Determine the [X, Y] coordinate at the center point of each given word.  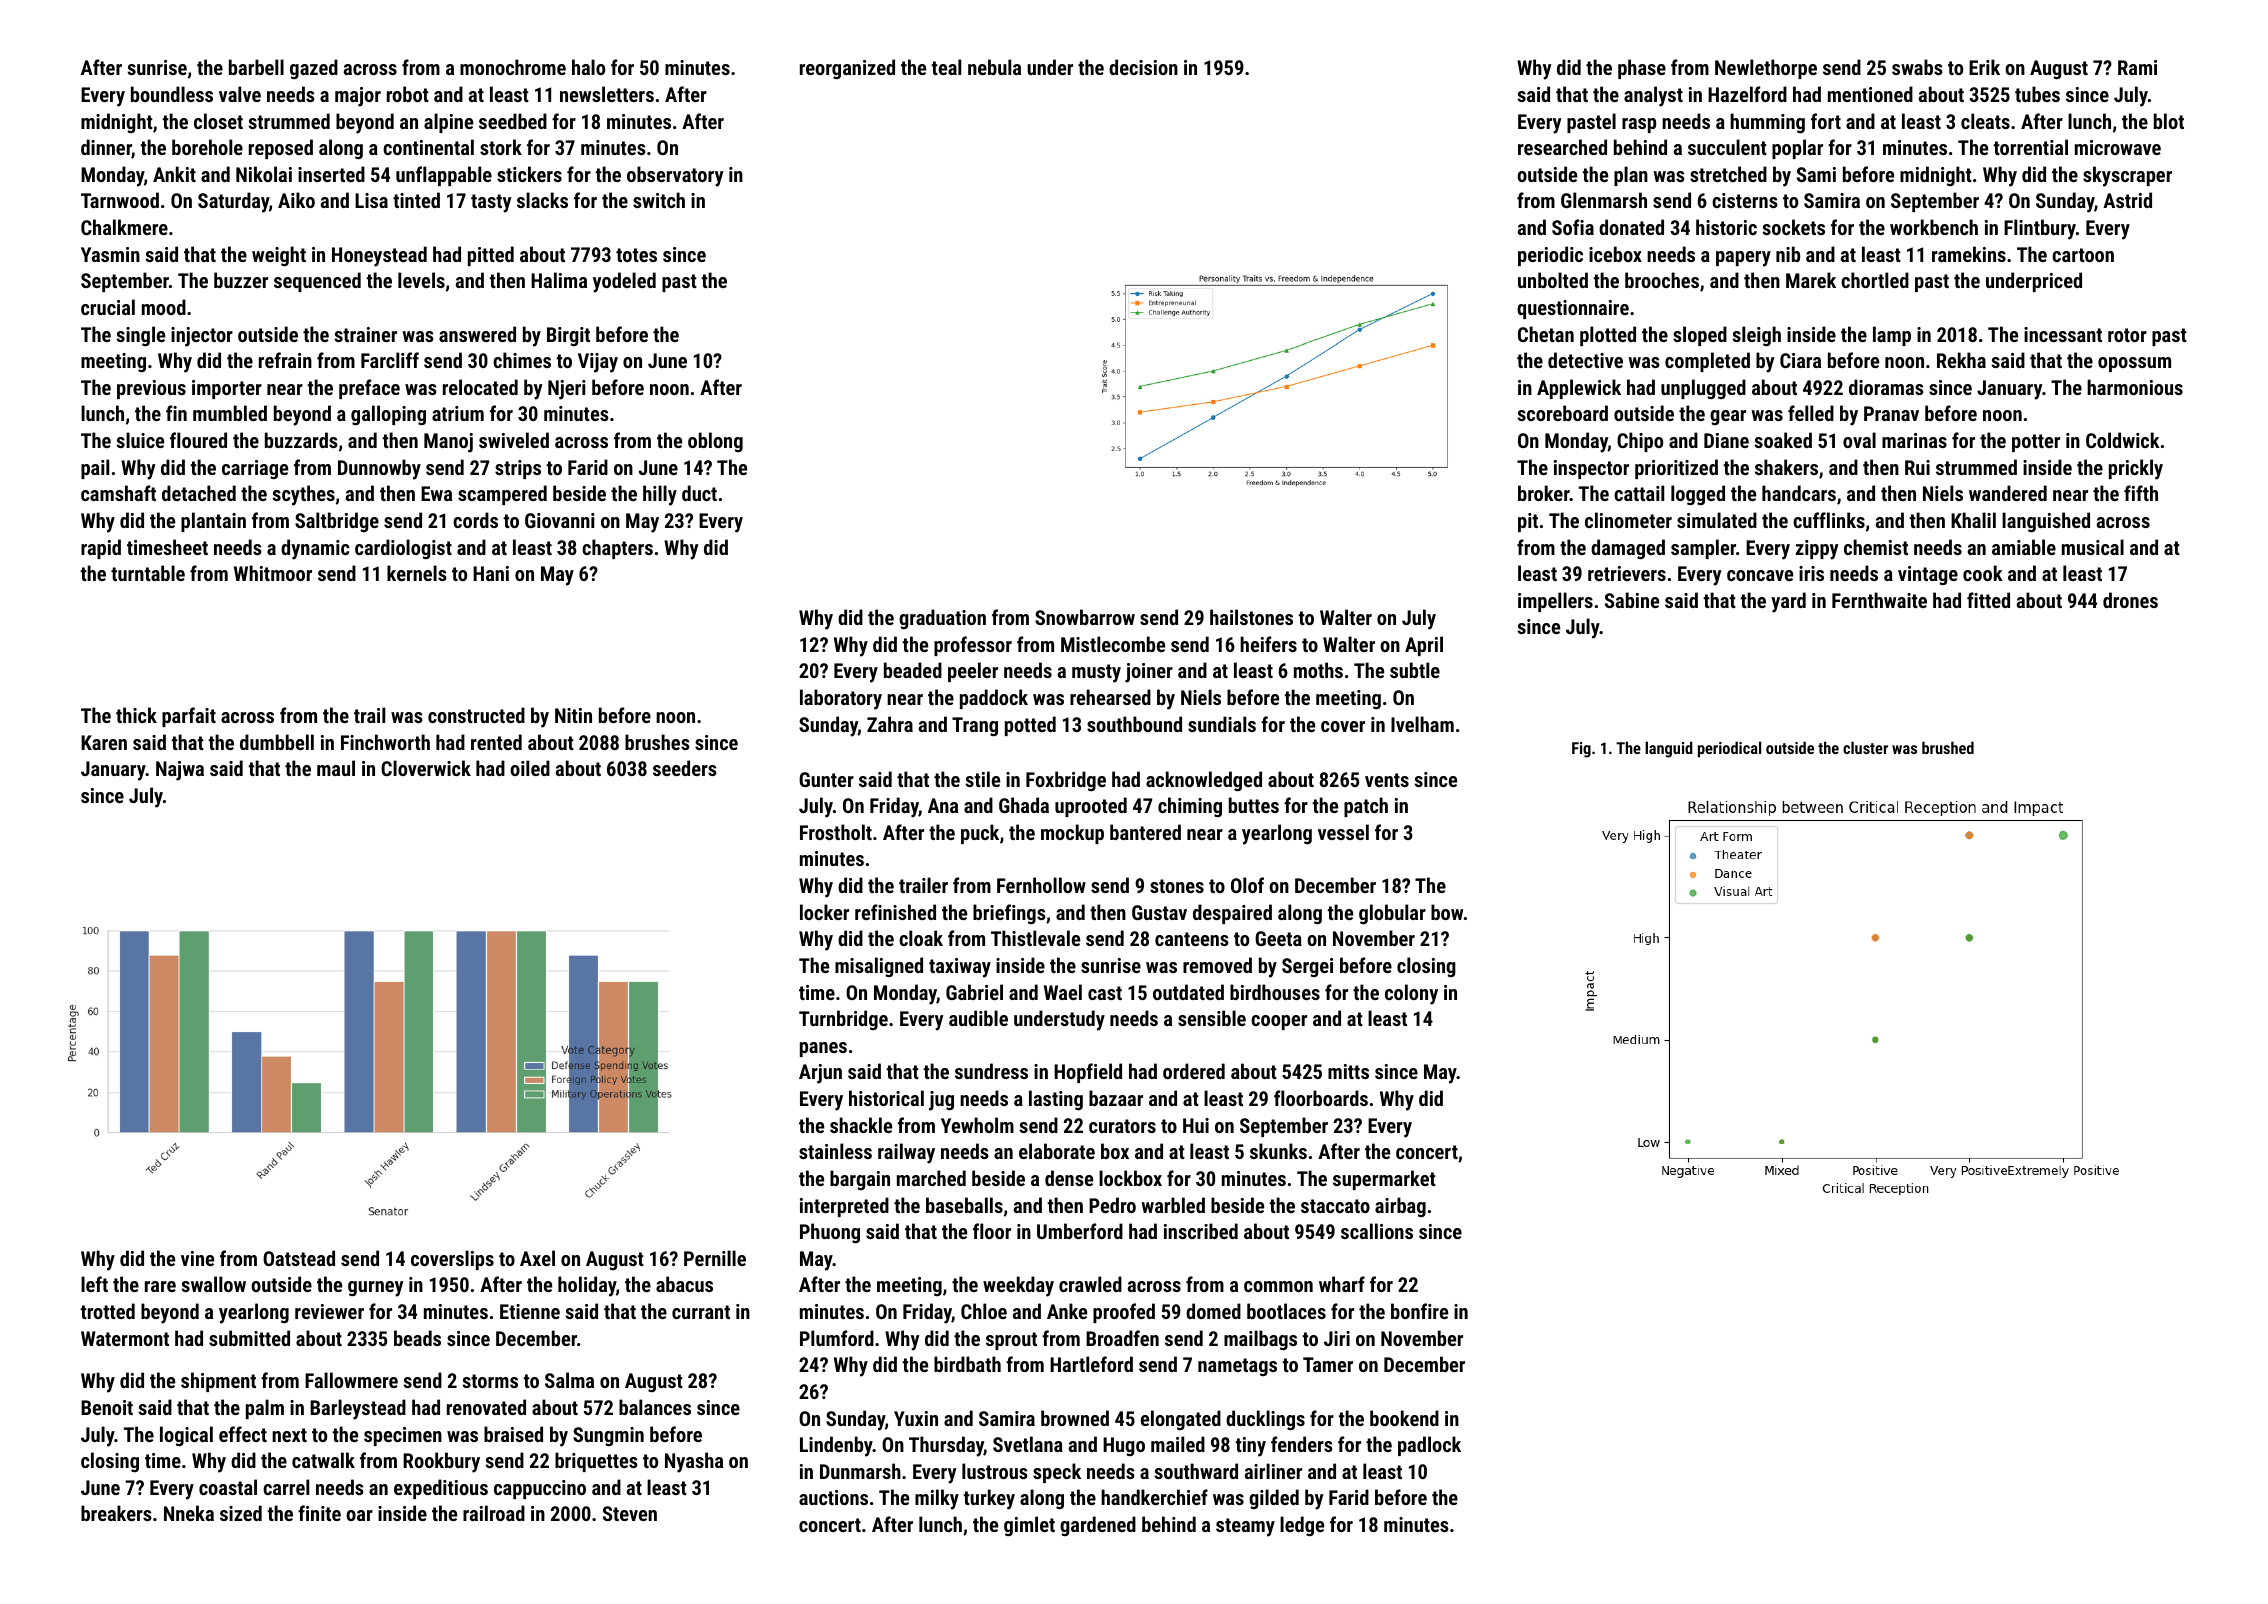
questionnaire [1573, 309]
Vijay [598, 363]
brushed [1948, 747]
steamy [1245, 1527]
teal [946, 67]
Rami [2137, 67]
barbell [256, 67]
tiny [1250, 1447]
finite [319, 1513]
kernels [417, 573]
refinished [895, 912]
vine [197, 1258]
